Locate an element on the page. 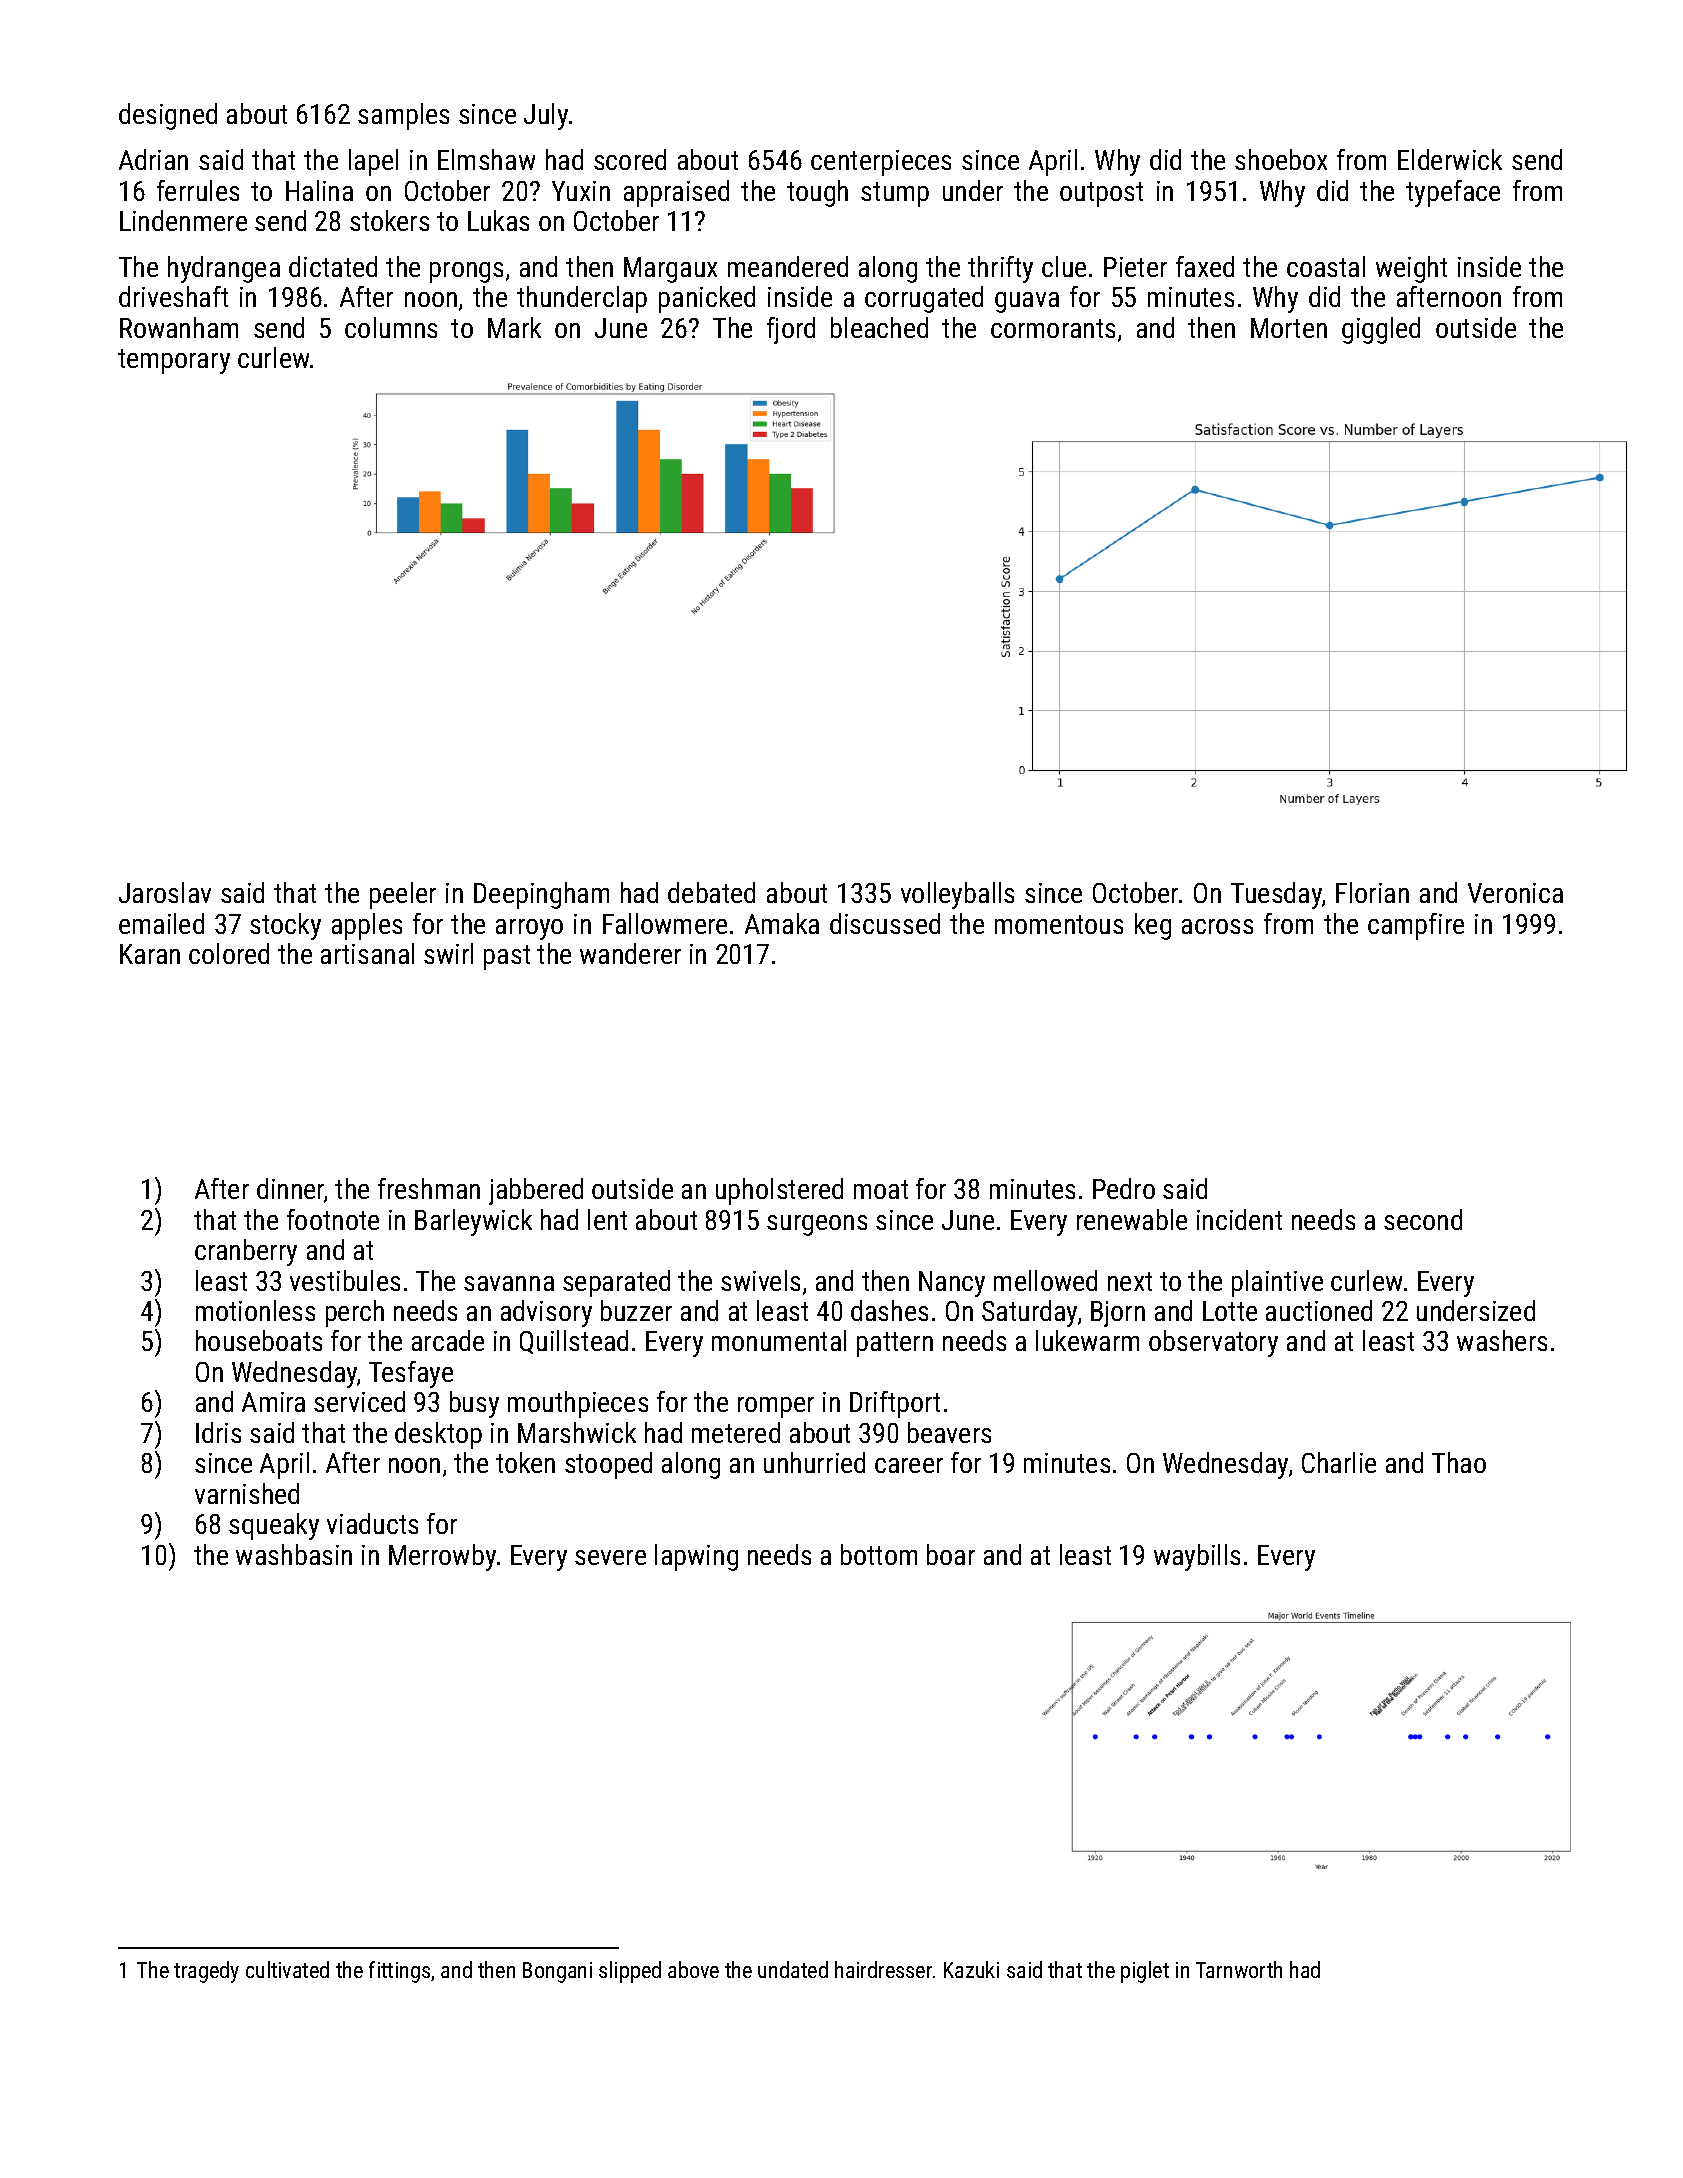  fittings is located at coordinates (399, 1972).
